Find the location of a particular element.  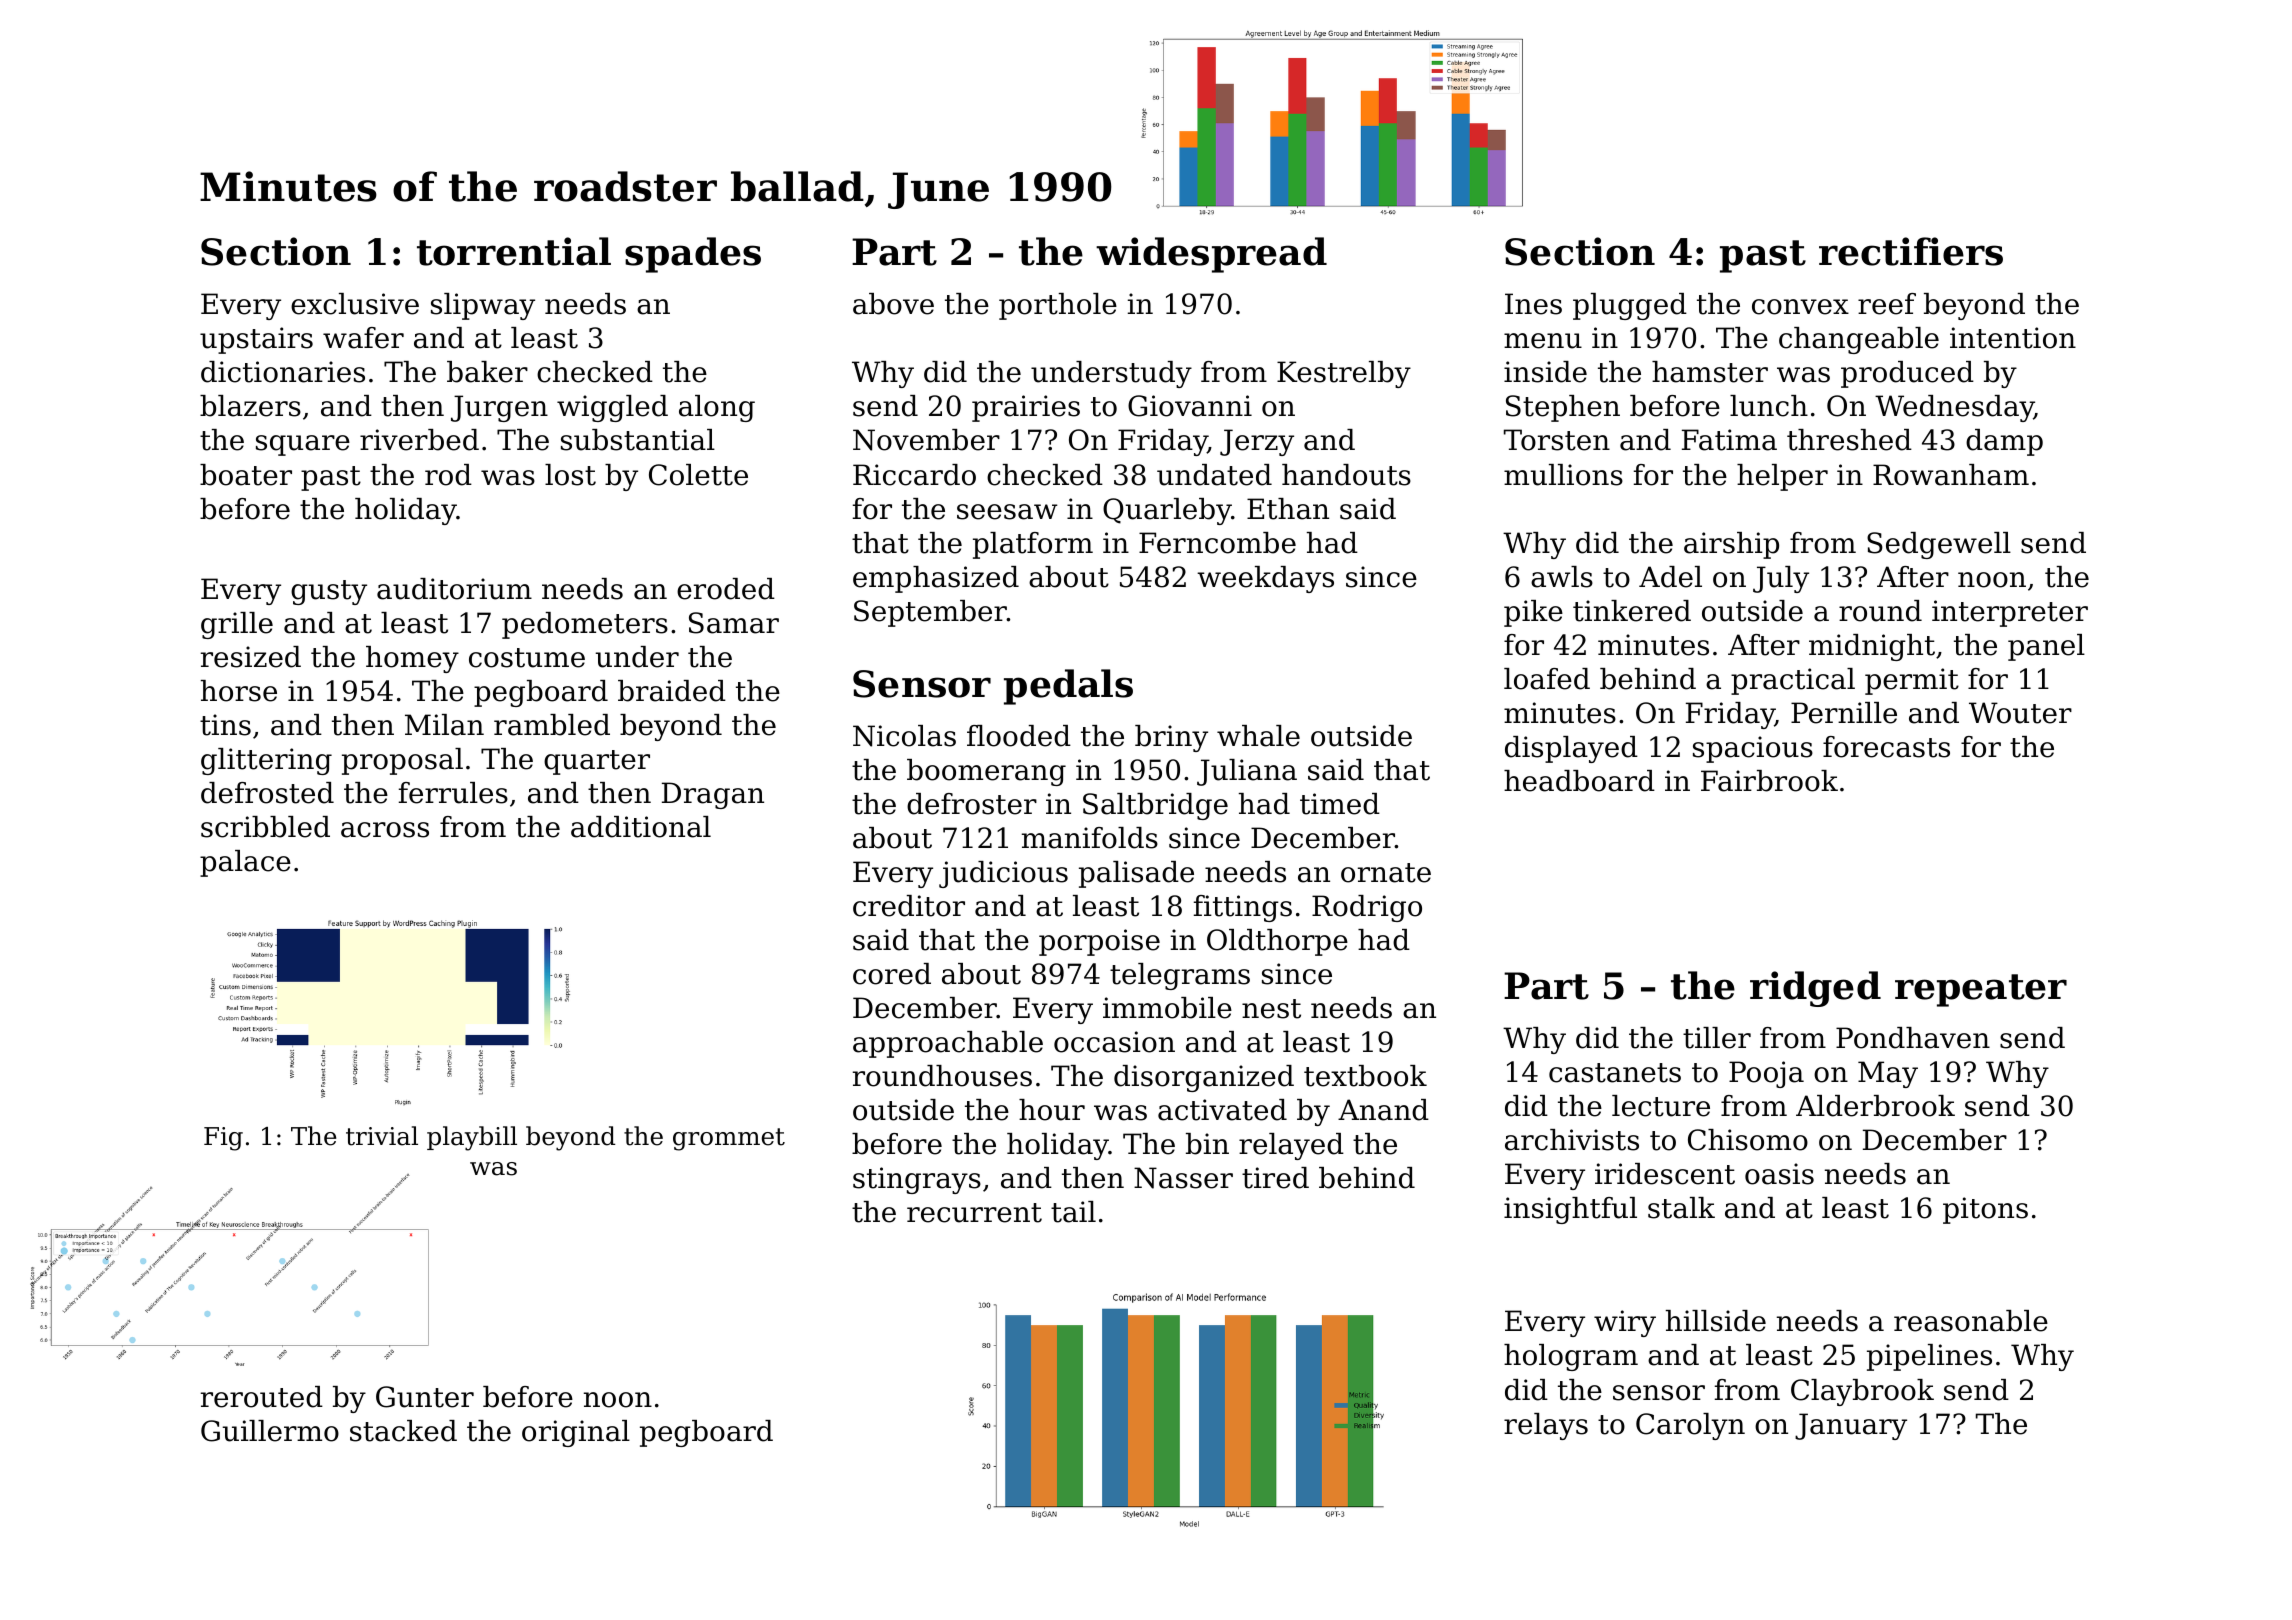

displayed is located at coordinates (1571, 749).
